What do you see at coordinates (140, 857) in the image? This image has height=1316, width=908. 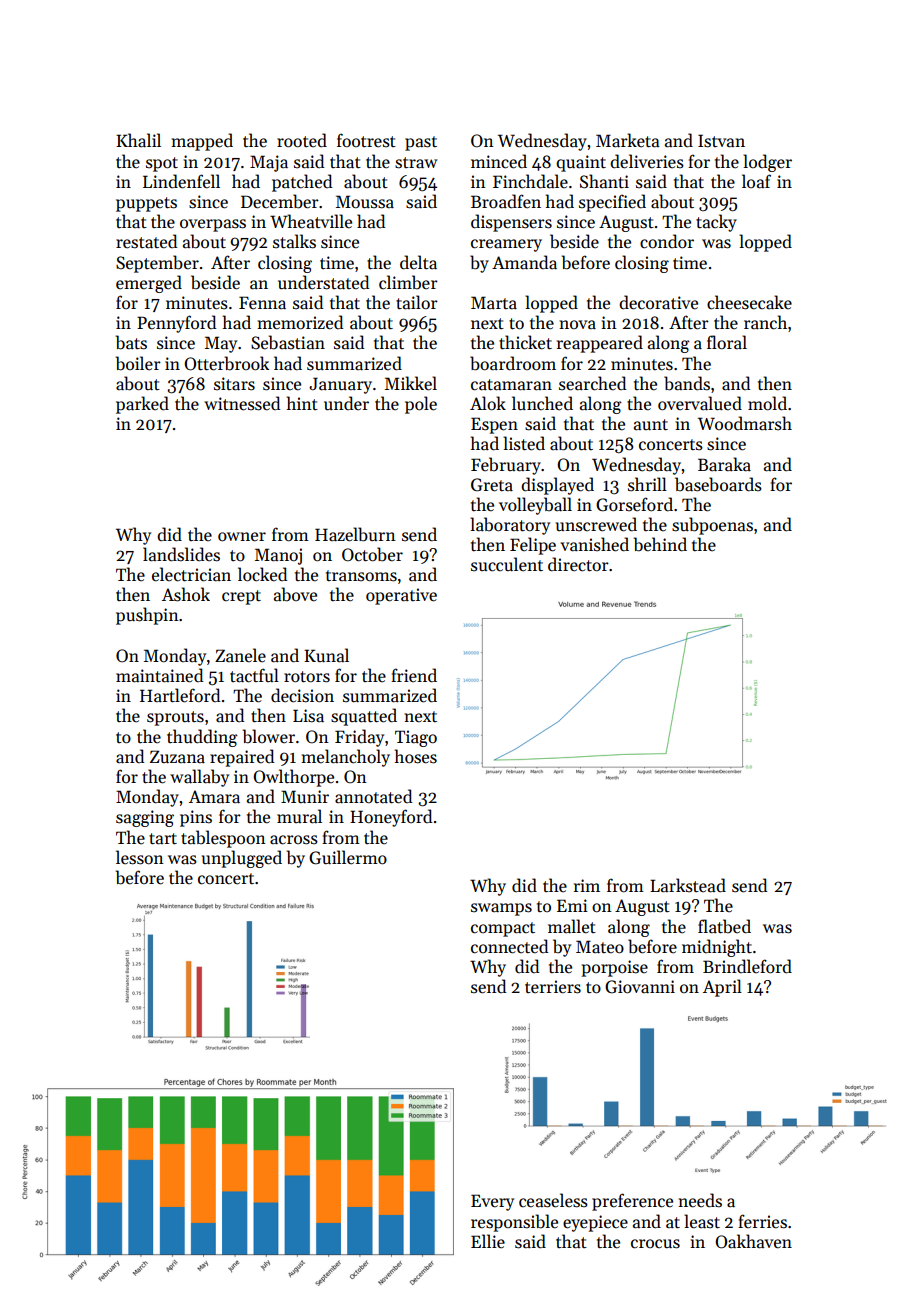 I see `lesson` at bounding box center [140, 857].
